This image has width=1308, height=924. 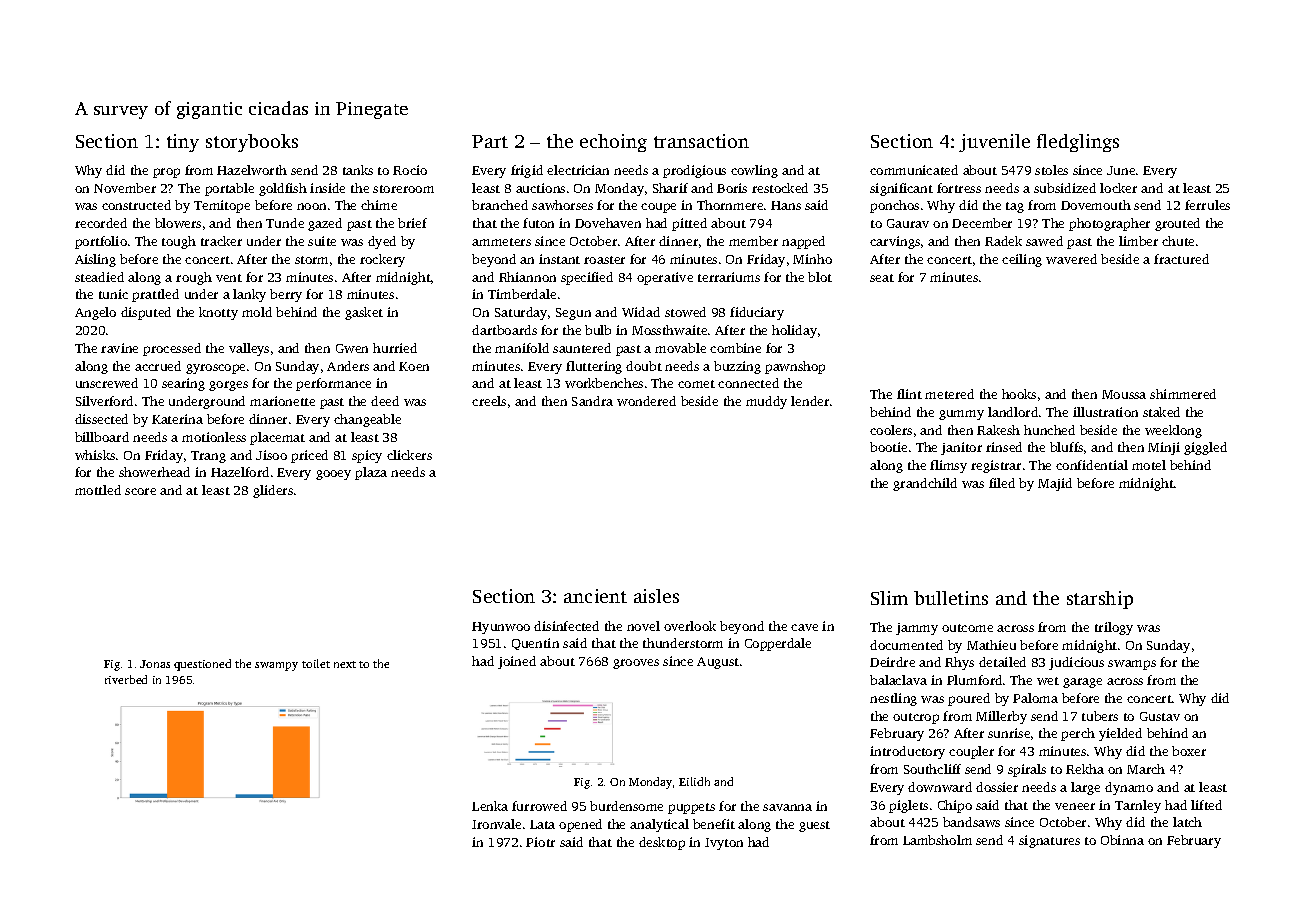 I want to click on questioned, so click(x=202, y=665).
